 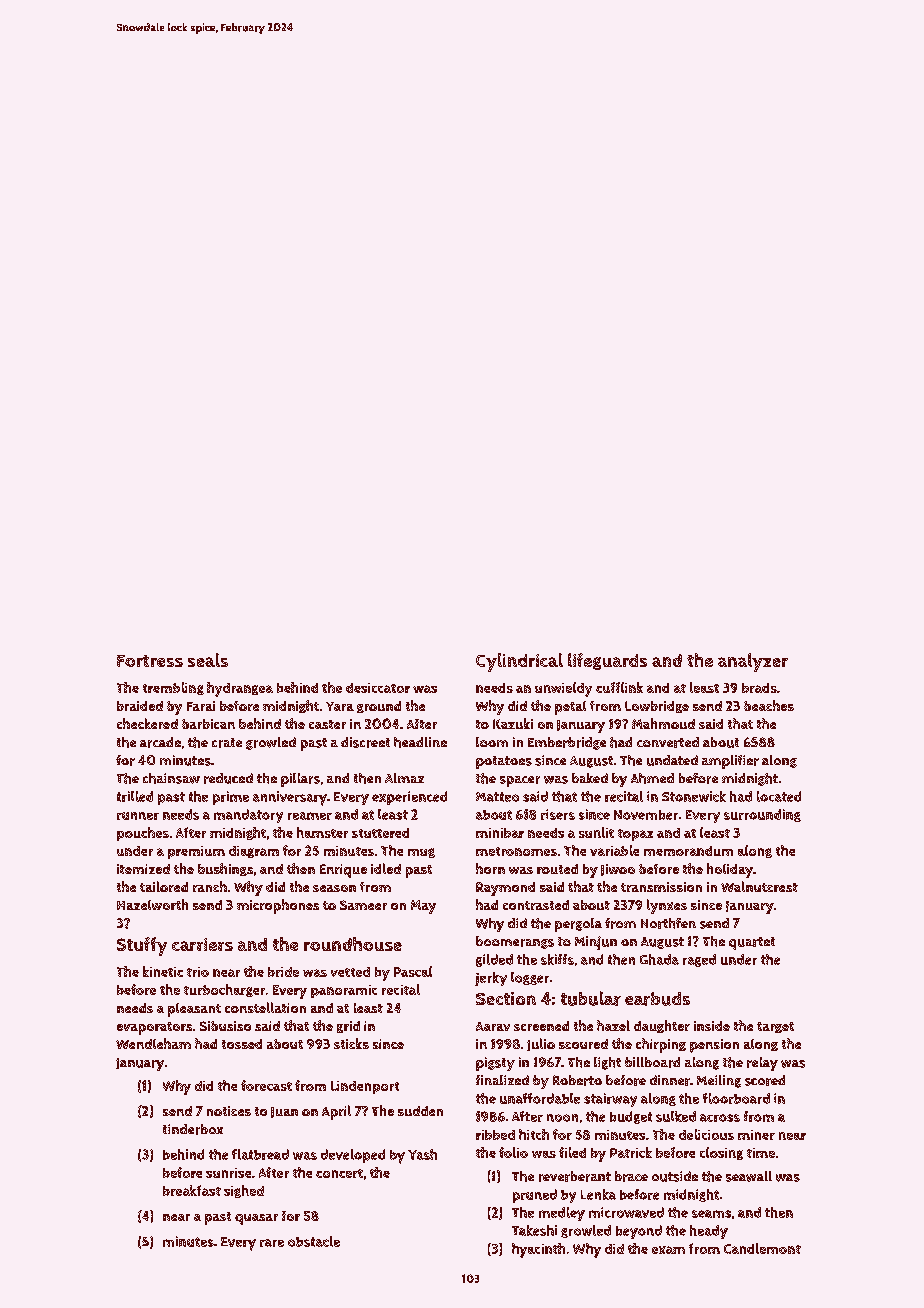 What do you see at coordinates (135, 796) in the page?
I see `trilled` at bounding box center [135, 796].
